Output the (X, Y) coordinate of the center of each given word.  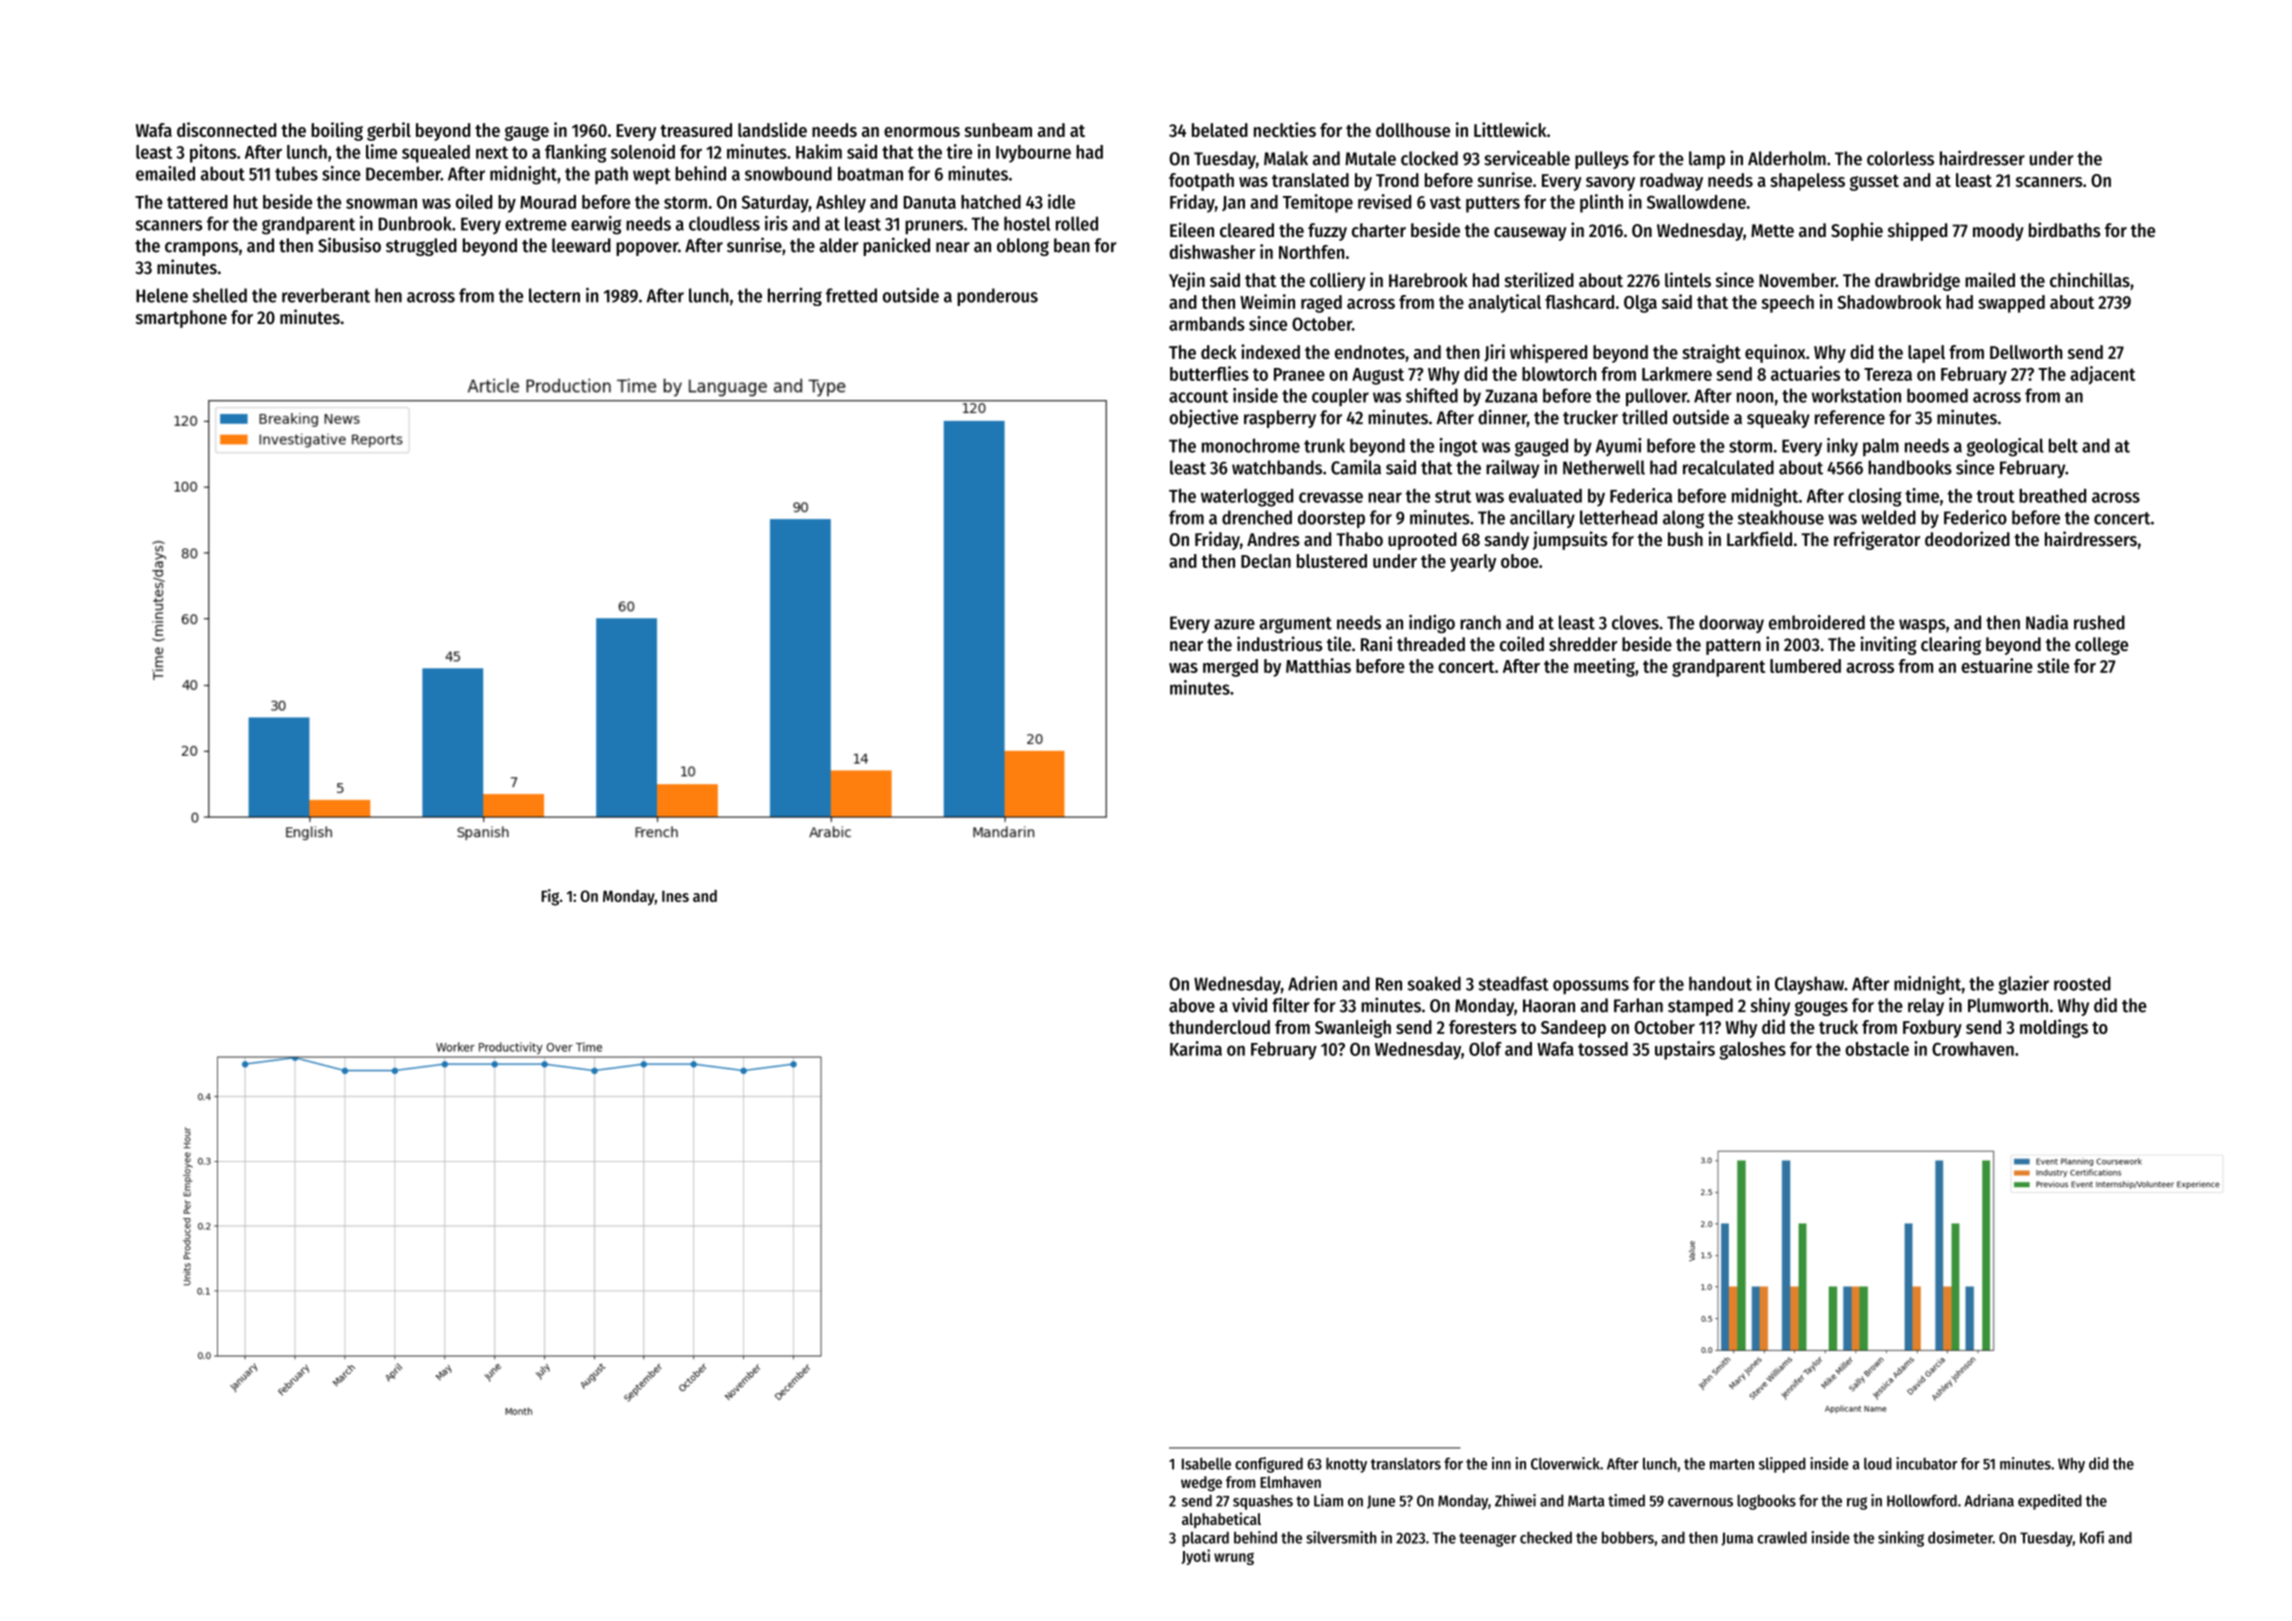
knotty (1346, 1465)
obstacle (1877, 1049)
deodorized (1967, 538)
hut (246, 202)
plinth (1601, 203)
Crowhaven (1973, 1049)
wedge (1201, 1483)
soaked (1434, 983)
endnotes (1370, 352)
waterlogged (1247, 498)
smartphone (181, 319)
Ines (675, 896)
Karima (1196, 1048)
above (1192, 1005)
